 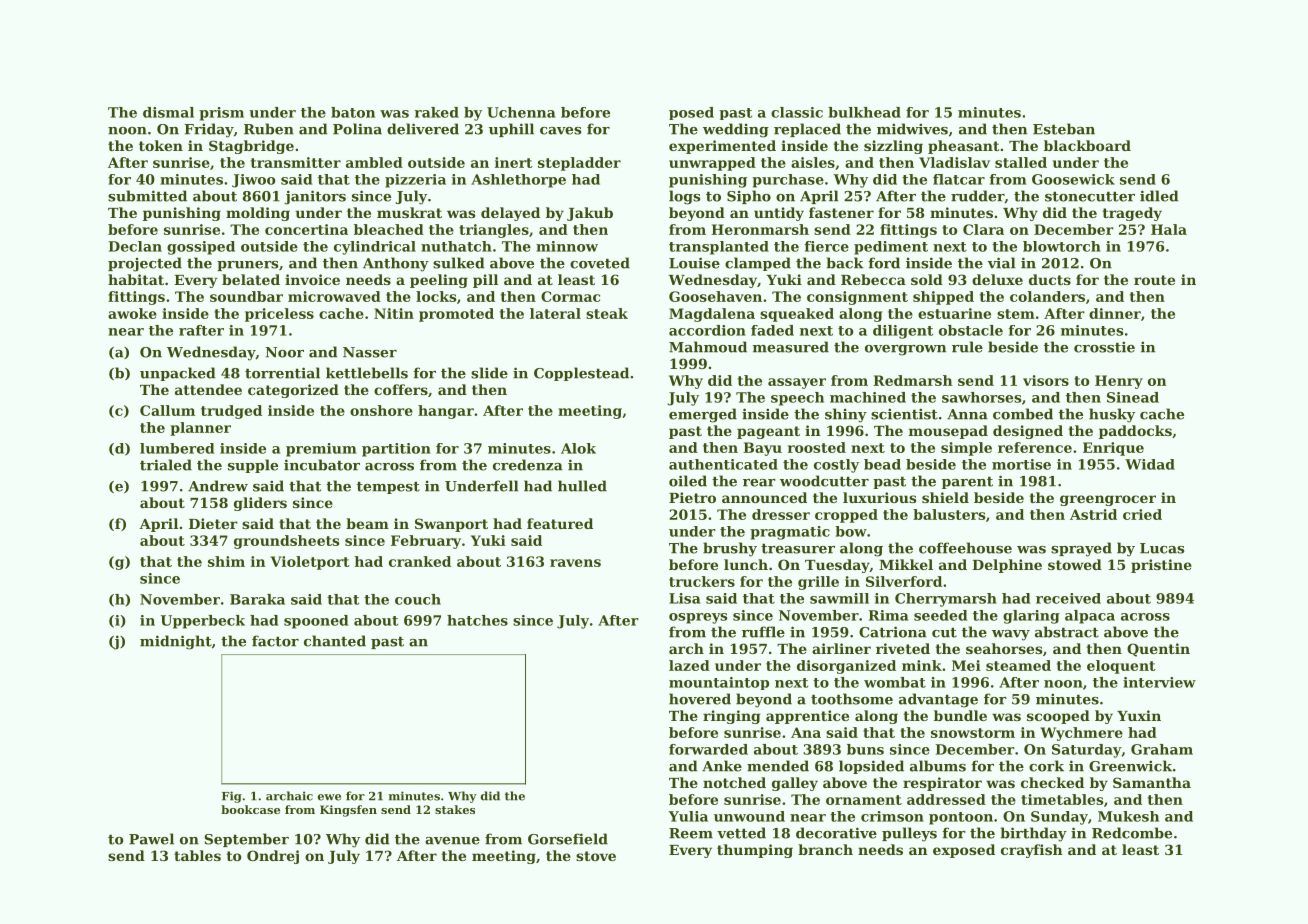 What do you see at coordinates (201, 248) in the document?
I see `gossiped` at bounding box center [201, 248].
